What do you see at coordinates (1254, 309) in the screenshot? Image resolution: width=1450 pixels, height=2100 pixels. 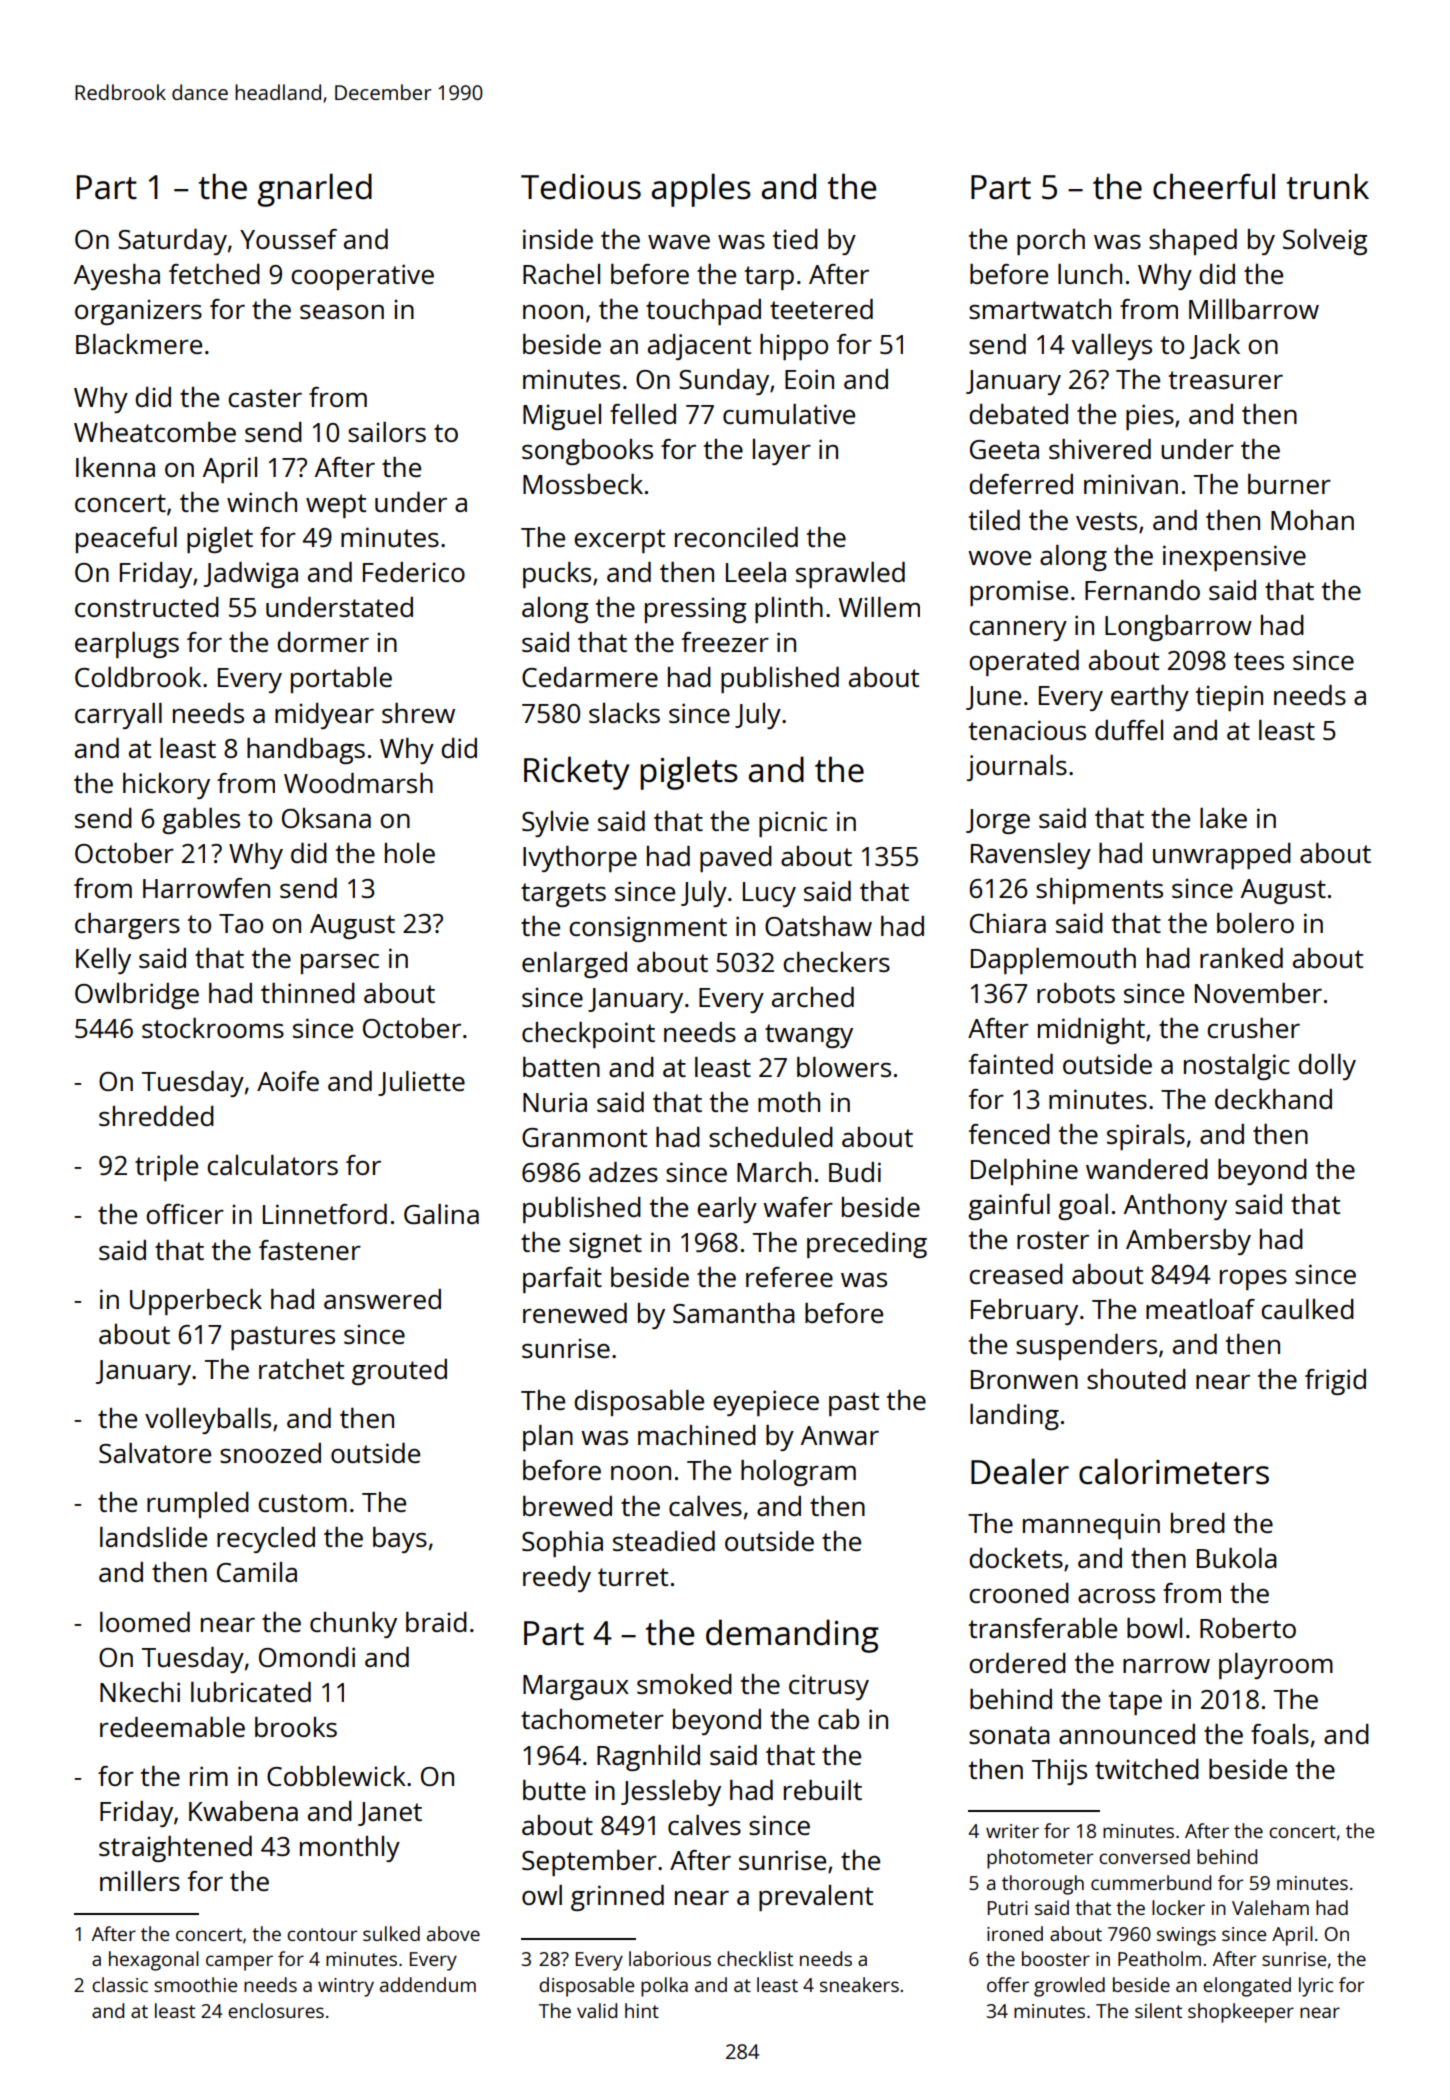 I see `Millbarrow` at bounding box center [1254, 309].
